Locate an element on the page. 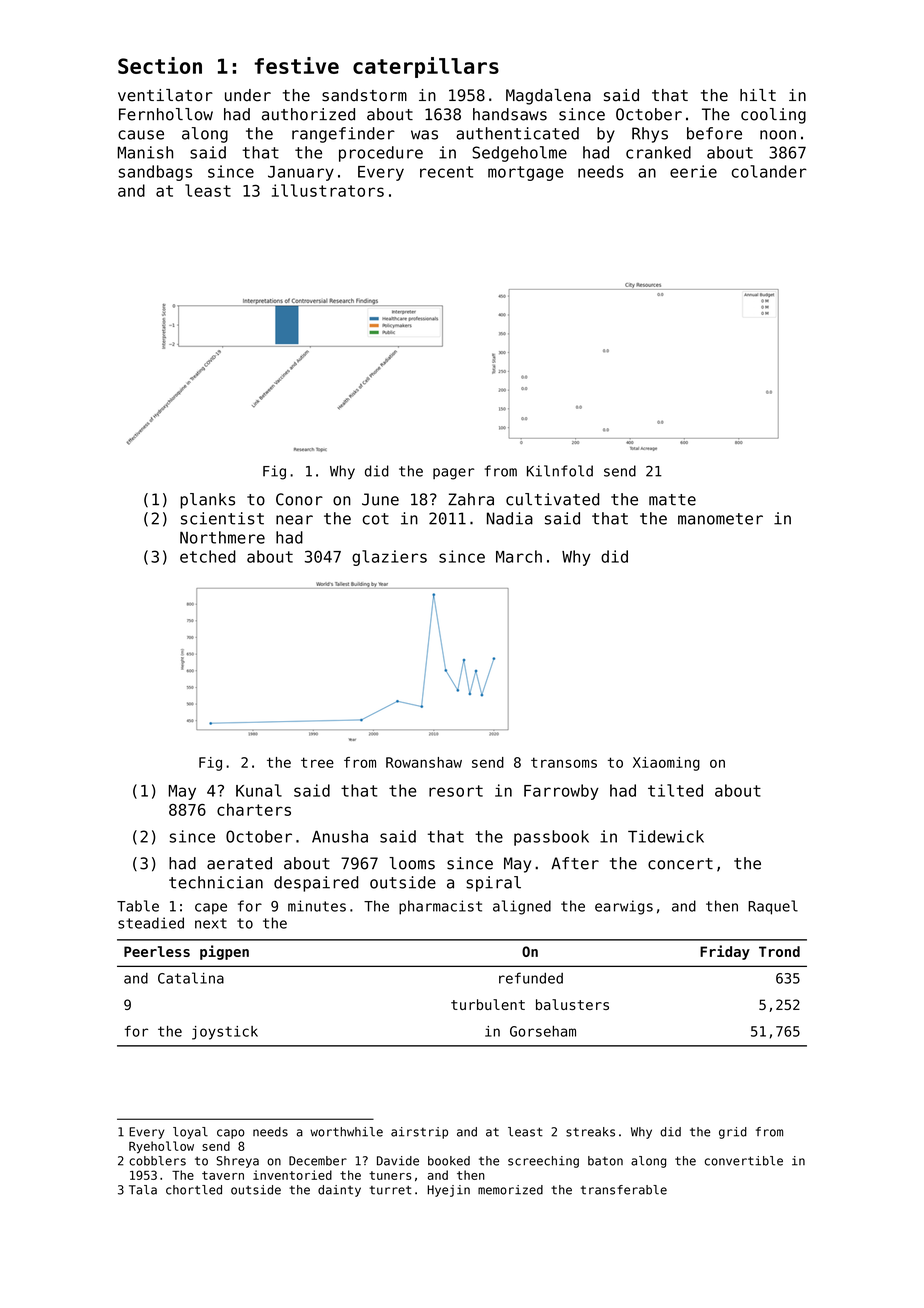 The height and width of the image is (1308, 924). manometer is located at coordinates (720, 519).
